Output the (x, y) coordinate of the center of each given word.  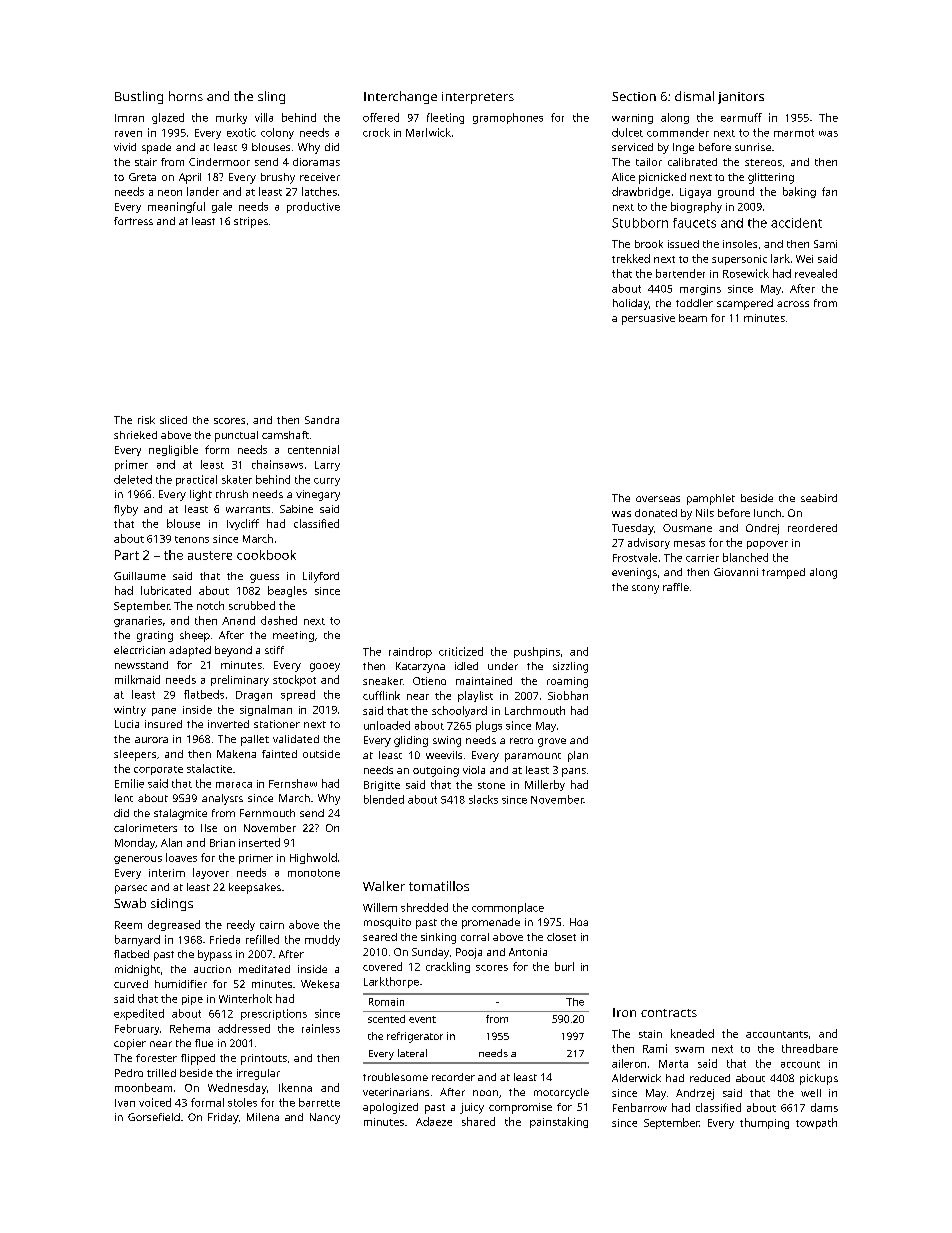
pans (574, 772)
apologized (390, 1108)
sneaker (383, 681)
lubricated (166, 590)
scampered (745, 304)
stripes (251, 222)
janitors (741, 98)
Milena (263, 1117)
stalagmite (180, 814)
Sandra (322, 420)
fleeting (445, 118)
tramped (783, 573)
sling (271, 97)
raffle (676, 587)
